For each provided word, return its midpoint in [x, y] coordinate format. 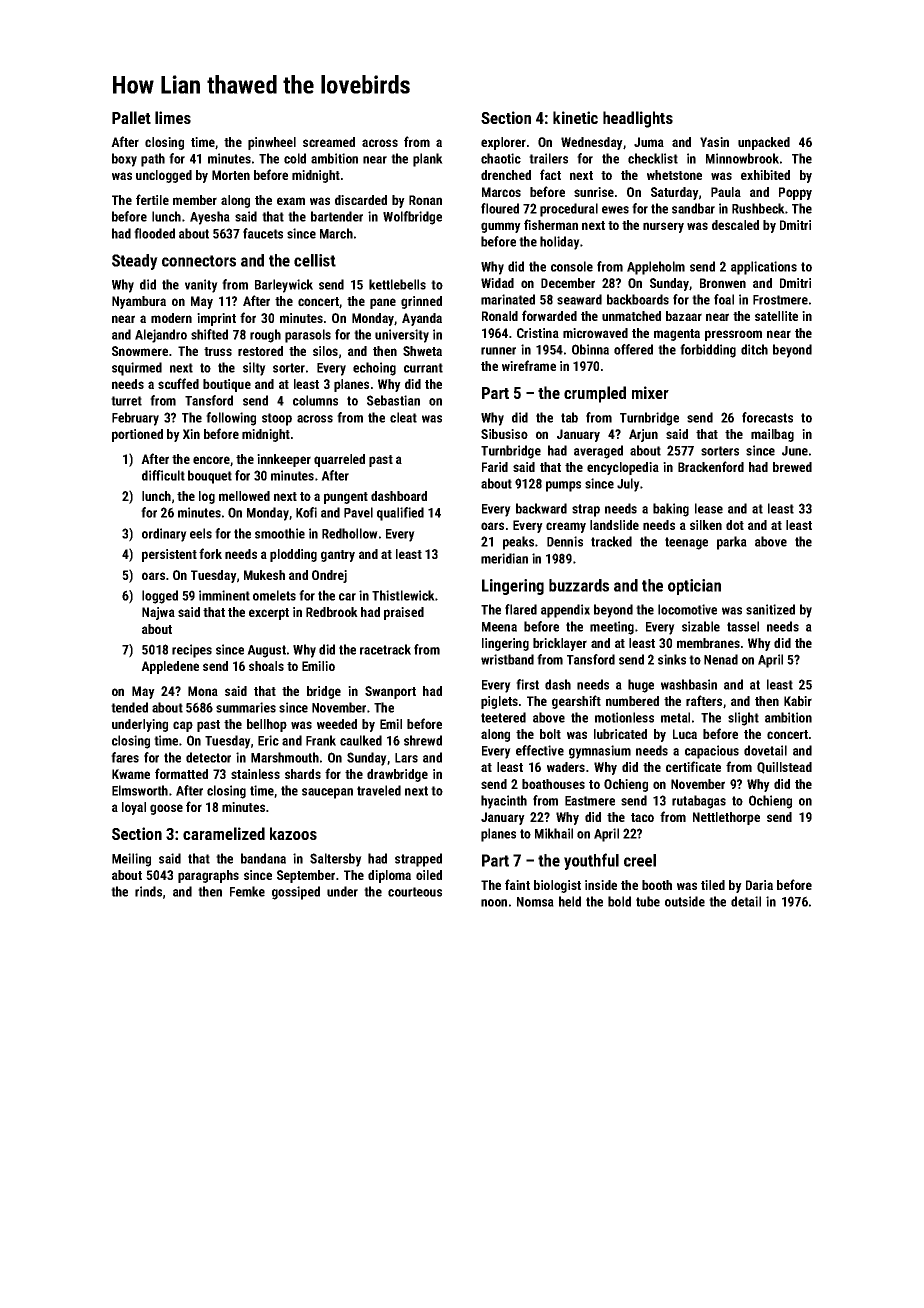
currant [423, 368]
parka [732, 543]
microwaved [595, 333]
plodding [293, 555]
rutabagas [699, 802]
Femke [247, 891]
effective [540, 750]
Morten [231, 175]
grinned [421, 302]
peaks [518, 543]
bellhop [267, 725]
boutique [227, 385]
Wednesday [592, 143]
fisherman [551, 224]
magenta [677, 335]
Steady [135, 262]
